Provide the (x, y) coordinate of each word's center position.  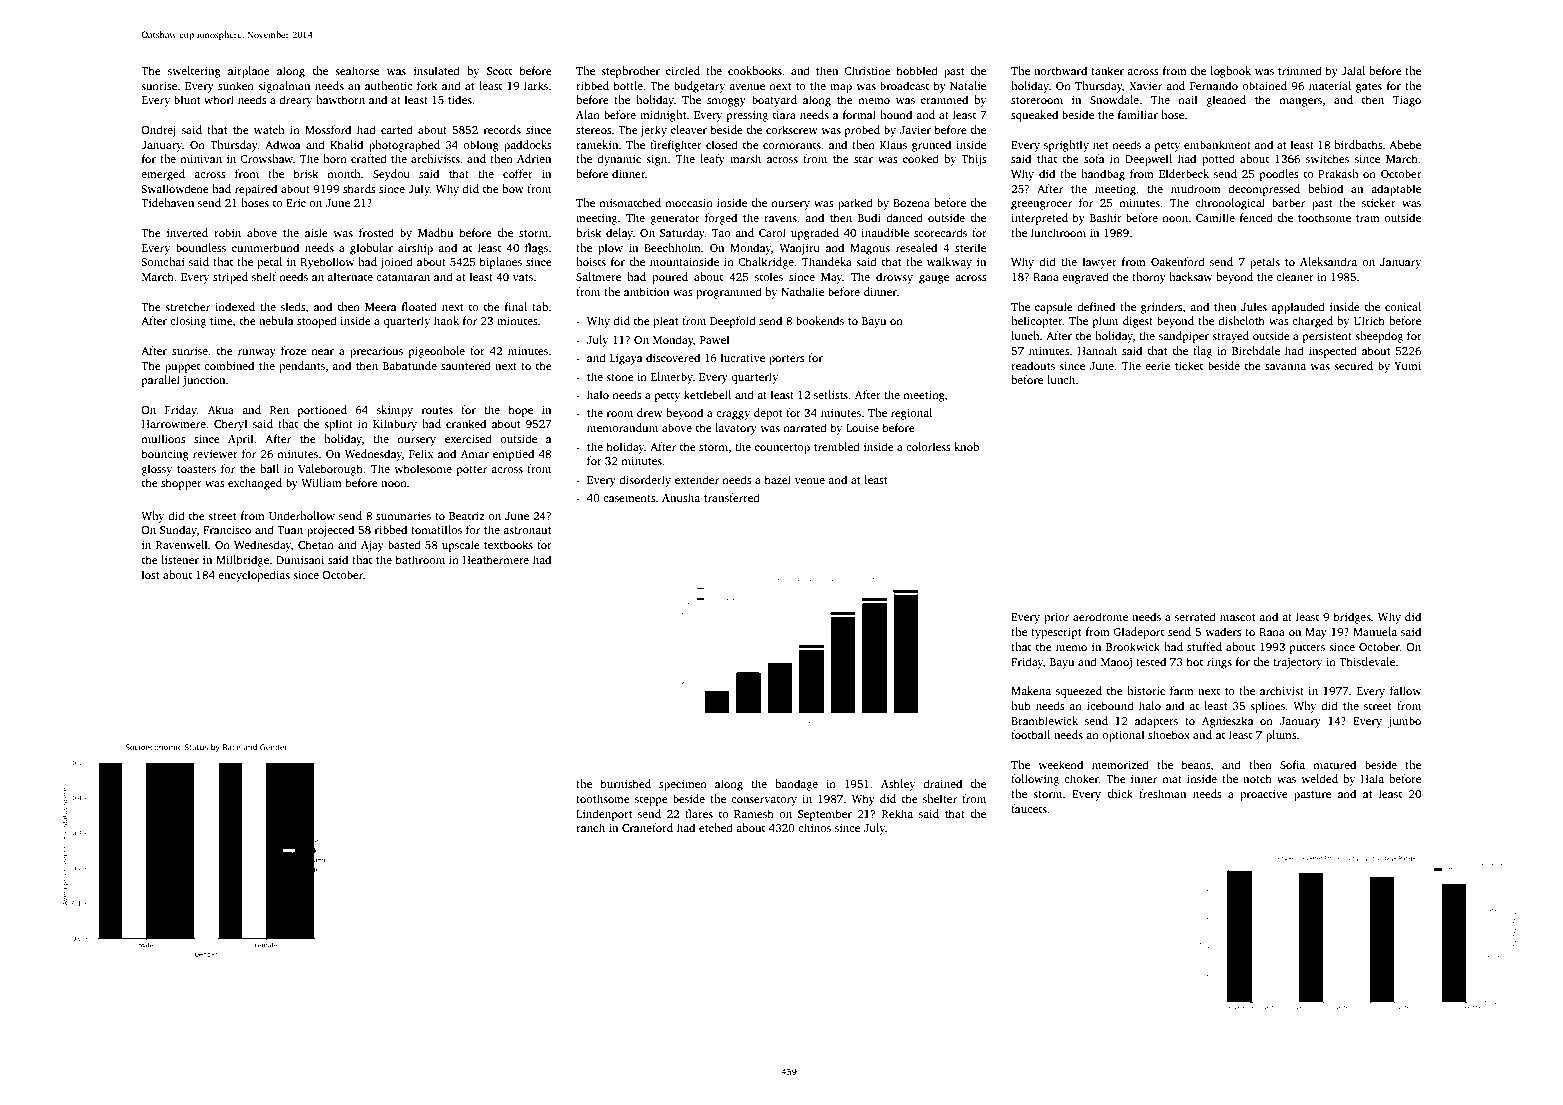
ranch (590, 827)
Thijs (974, 160)
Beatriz (467, 516)
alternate (350, 276)
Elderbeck (1184, 173)
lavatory (736, 429)
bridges (1352, 618)
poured (670, 278)
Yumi (1407, 366)
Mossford (328, 129)
